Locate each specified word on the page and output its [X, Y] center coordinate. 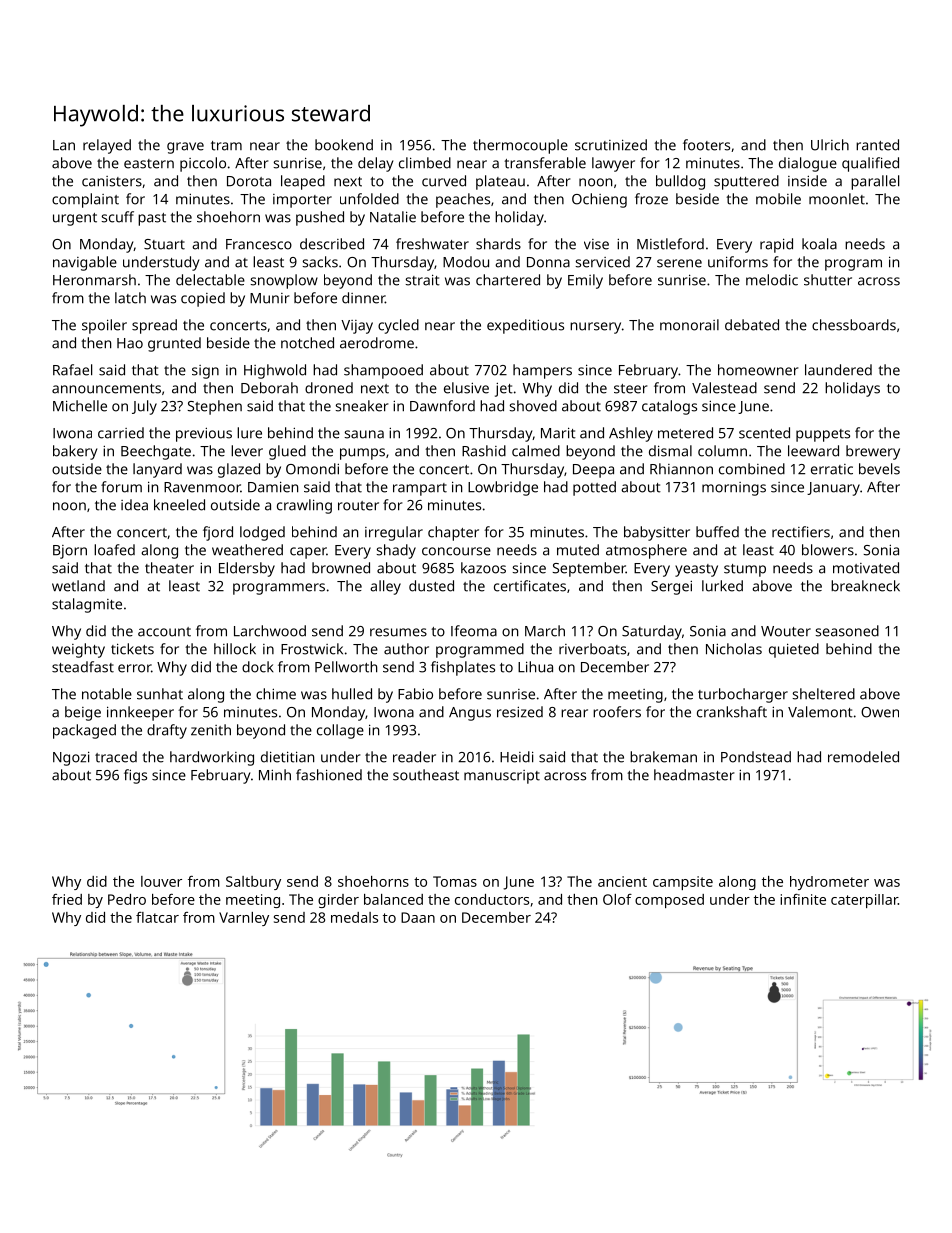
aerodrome [377, 343]
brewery [873, 452]
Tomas [455, 881]
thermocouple [520, 146]
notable [107, 694]
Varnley [244, 919]
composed [669, 901]
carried [121, 433]
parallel [875, 182]
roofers [617, 712]
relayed [107, 146]
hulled [352, 694]
